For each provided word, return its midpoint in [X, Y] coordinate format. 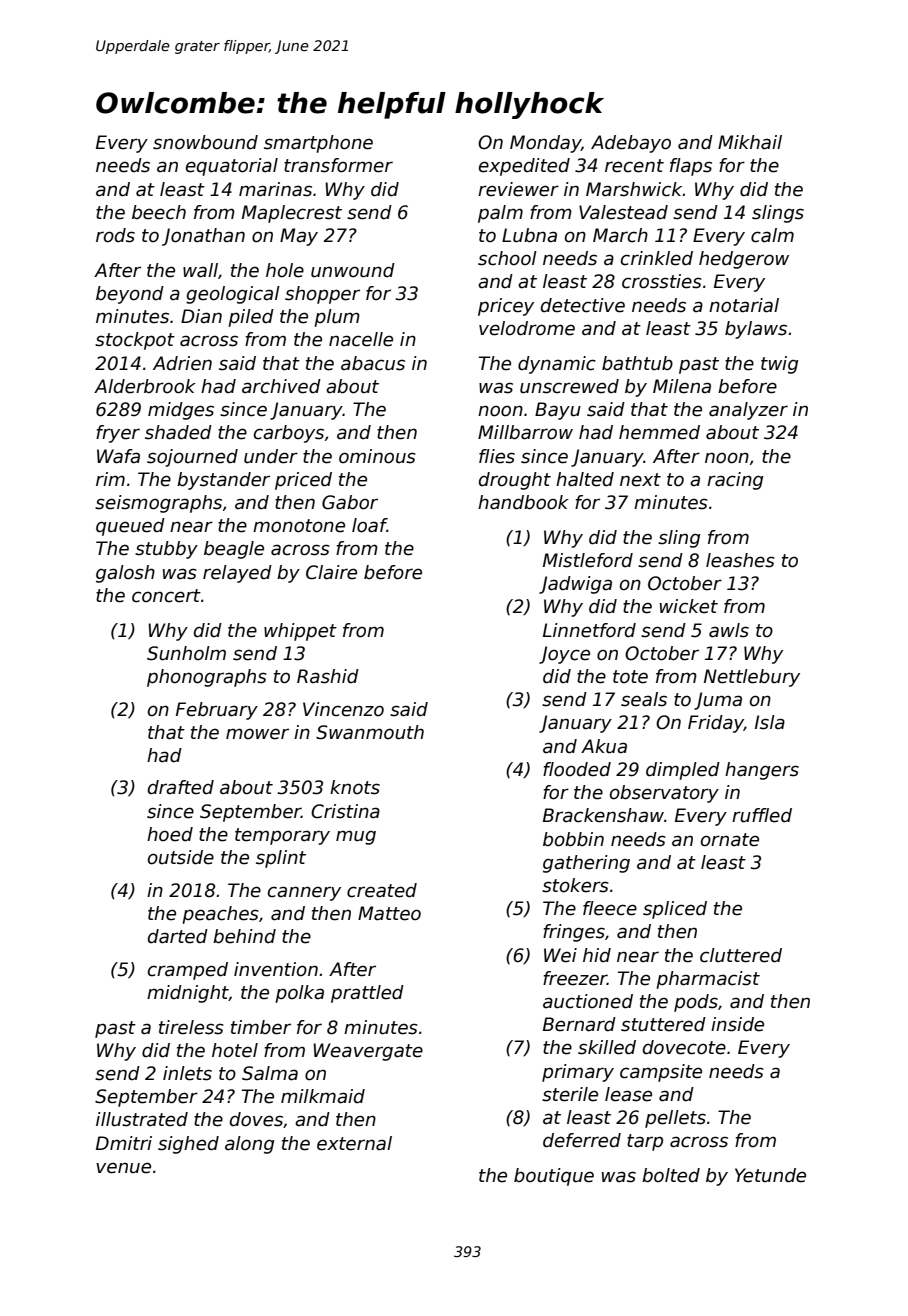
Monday [545, 144]
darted [178, 936]
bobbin [573, 839]
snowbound [205, 142]
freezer [575, 978]
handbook [523, 502]
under [271, 456]
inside [737, 1024]
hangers [762, 771]
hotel [235, 1050]
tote [630, 677]
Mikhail [750, 142]
